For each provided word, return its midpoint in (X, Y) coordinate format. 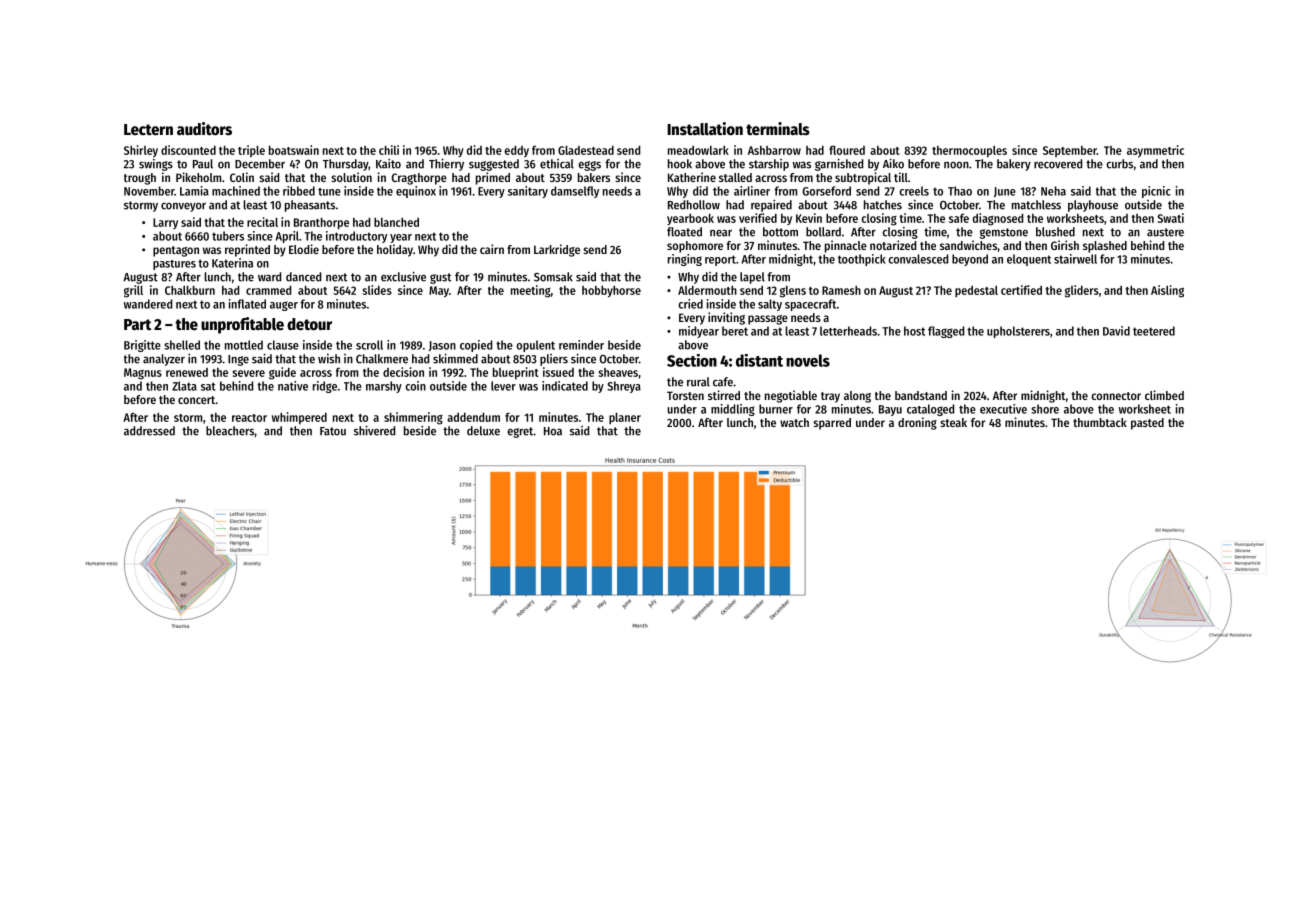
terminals (778, 129)
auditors (204, 129)
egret (520, 432)
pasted (1147, 424)
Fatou (333, 431)
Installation (705, 129)
